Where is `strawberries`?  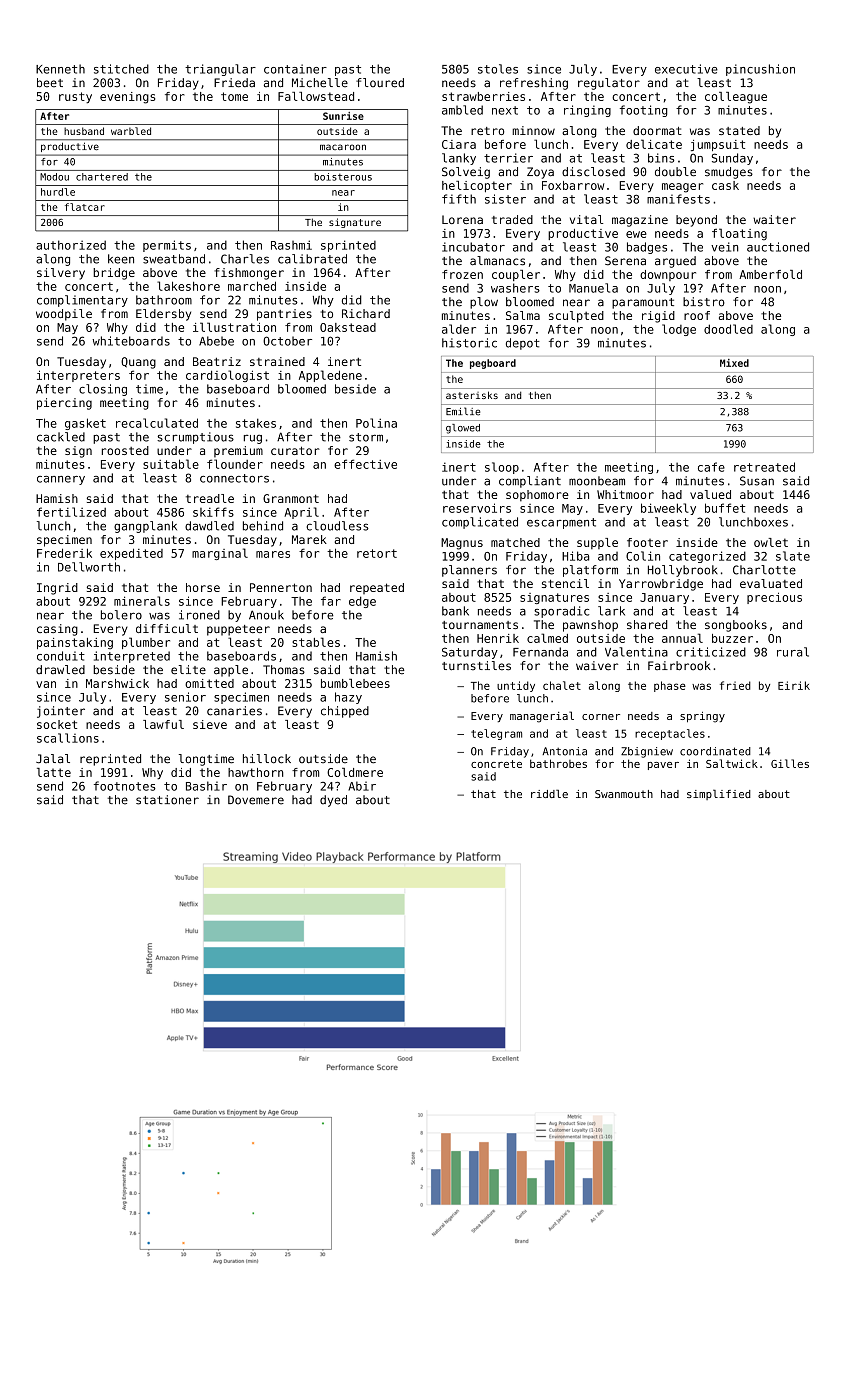
strawberries is located at coordinates (483, 96).
